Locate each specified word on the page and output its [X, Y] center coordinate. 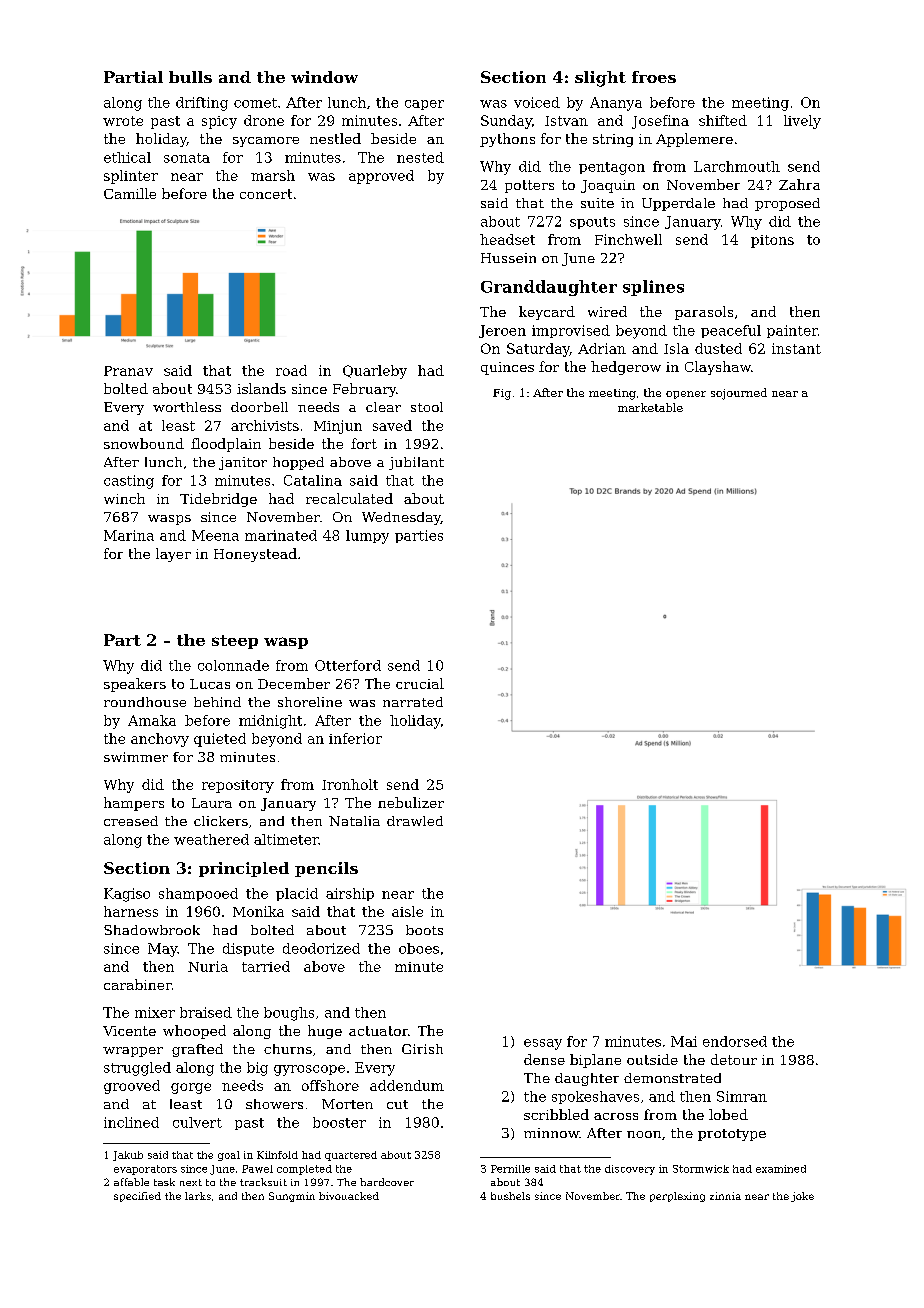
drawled [415, 821]
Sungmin [292, 1197]
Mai [684, 1041]
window [324, 77]
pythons [507, 140]
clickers [221, 821]
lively [802, 122]
